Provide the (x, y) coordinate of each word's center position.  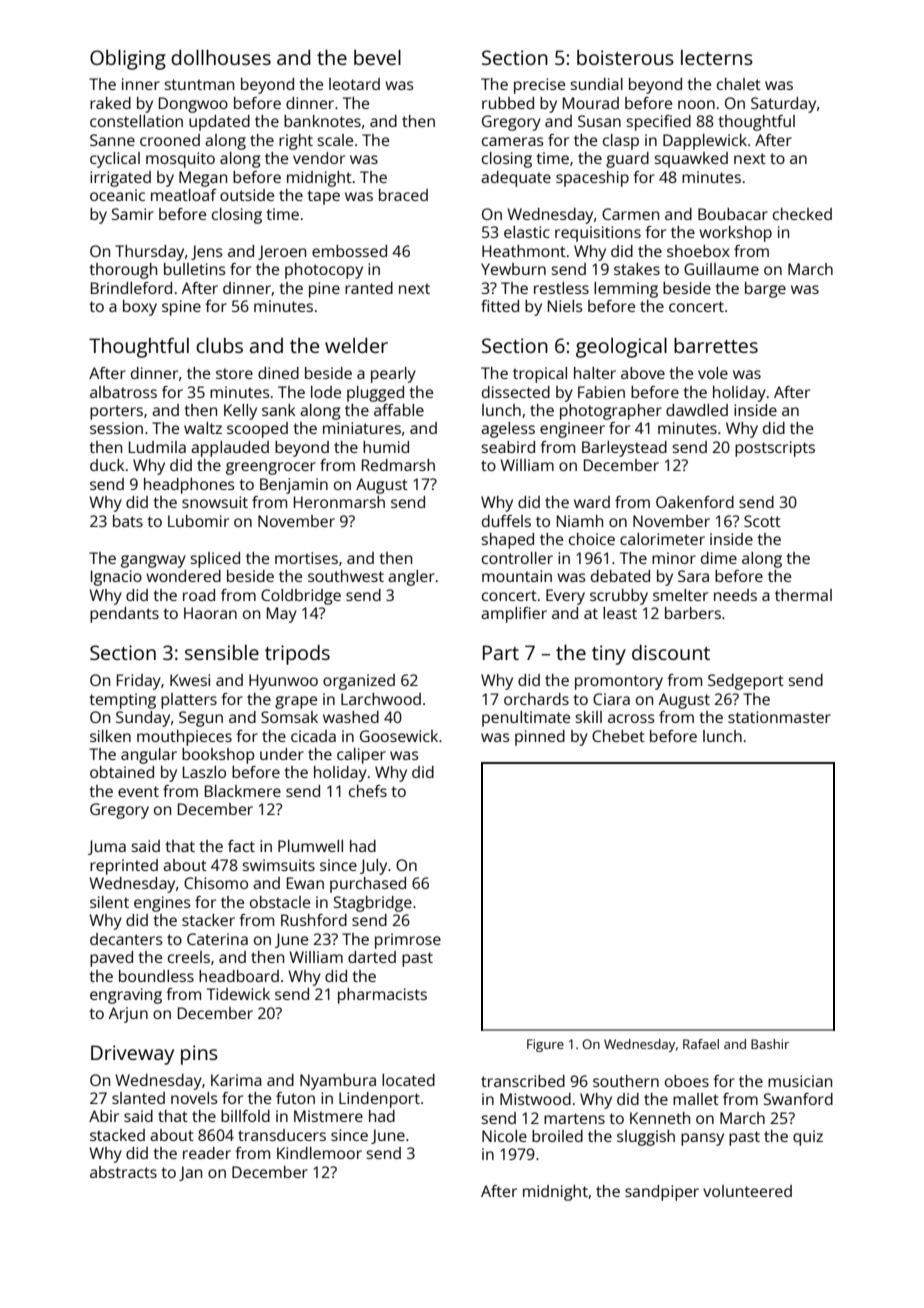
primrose (408, 941)
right (296, 142)
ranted (369, 288)
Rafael (701, 1044)
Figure (545, 1045)
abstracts (123, 1172)
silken (110, 736)
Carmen (630, 214)
